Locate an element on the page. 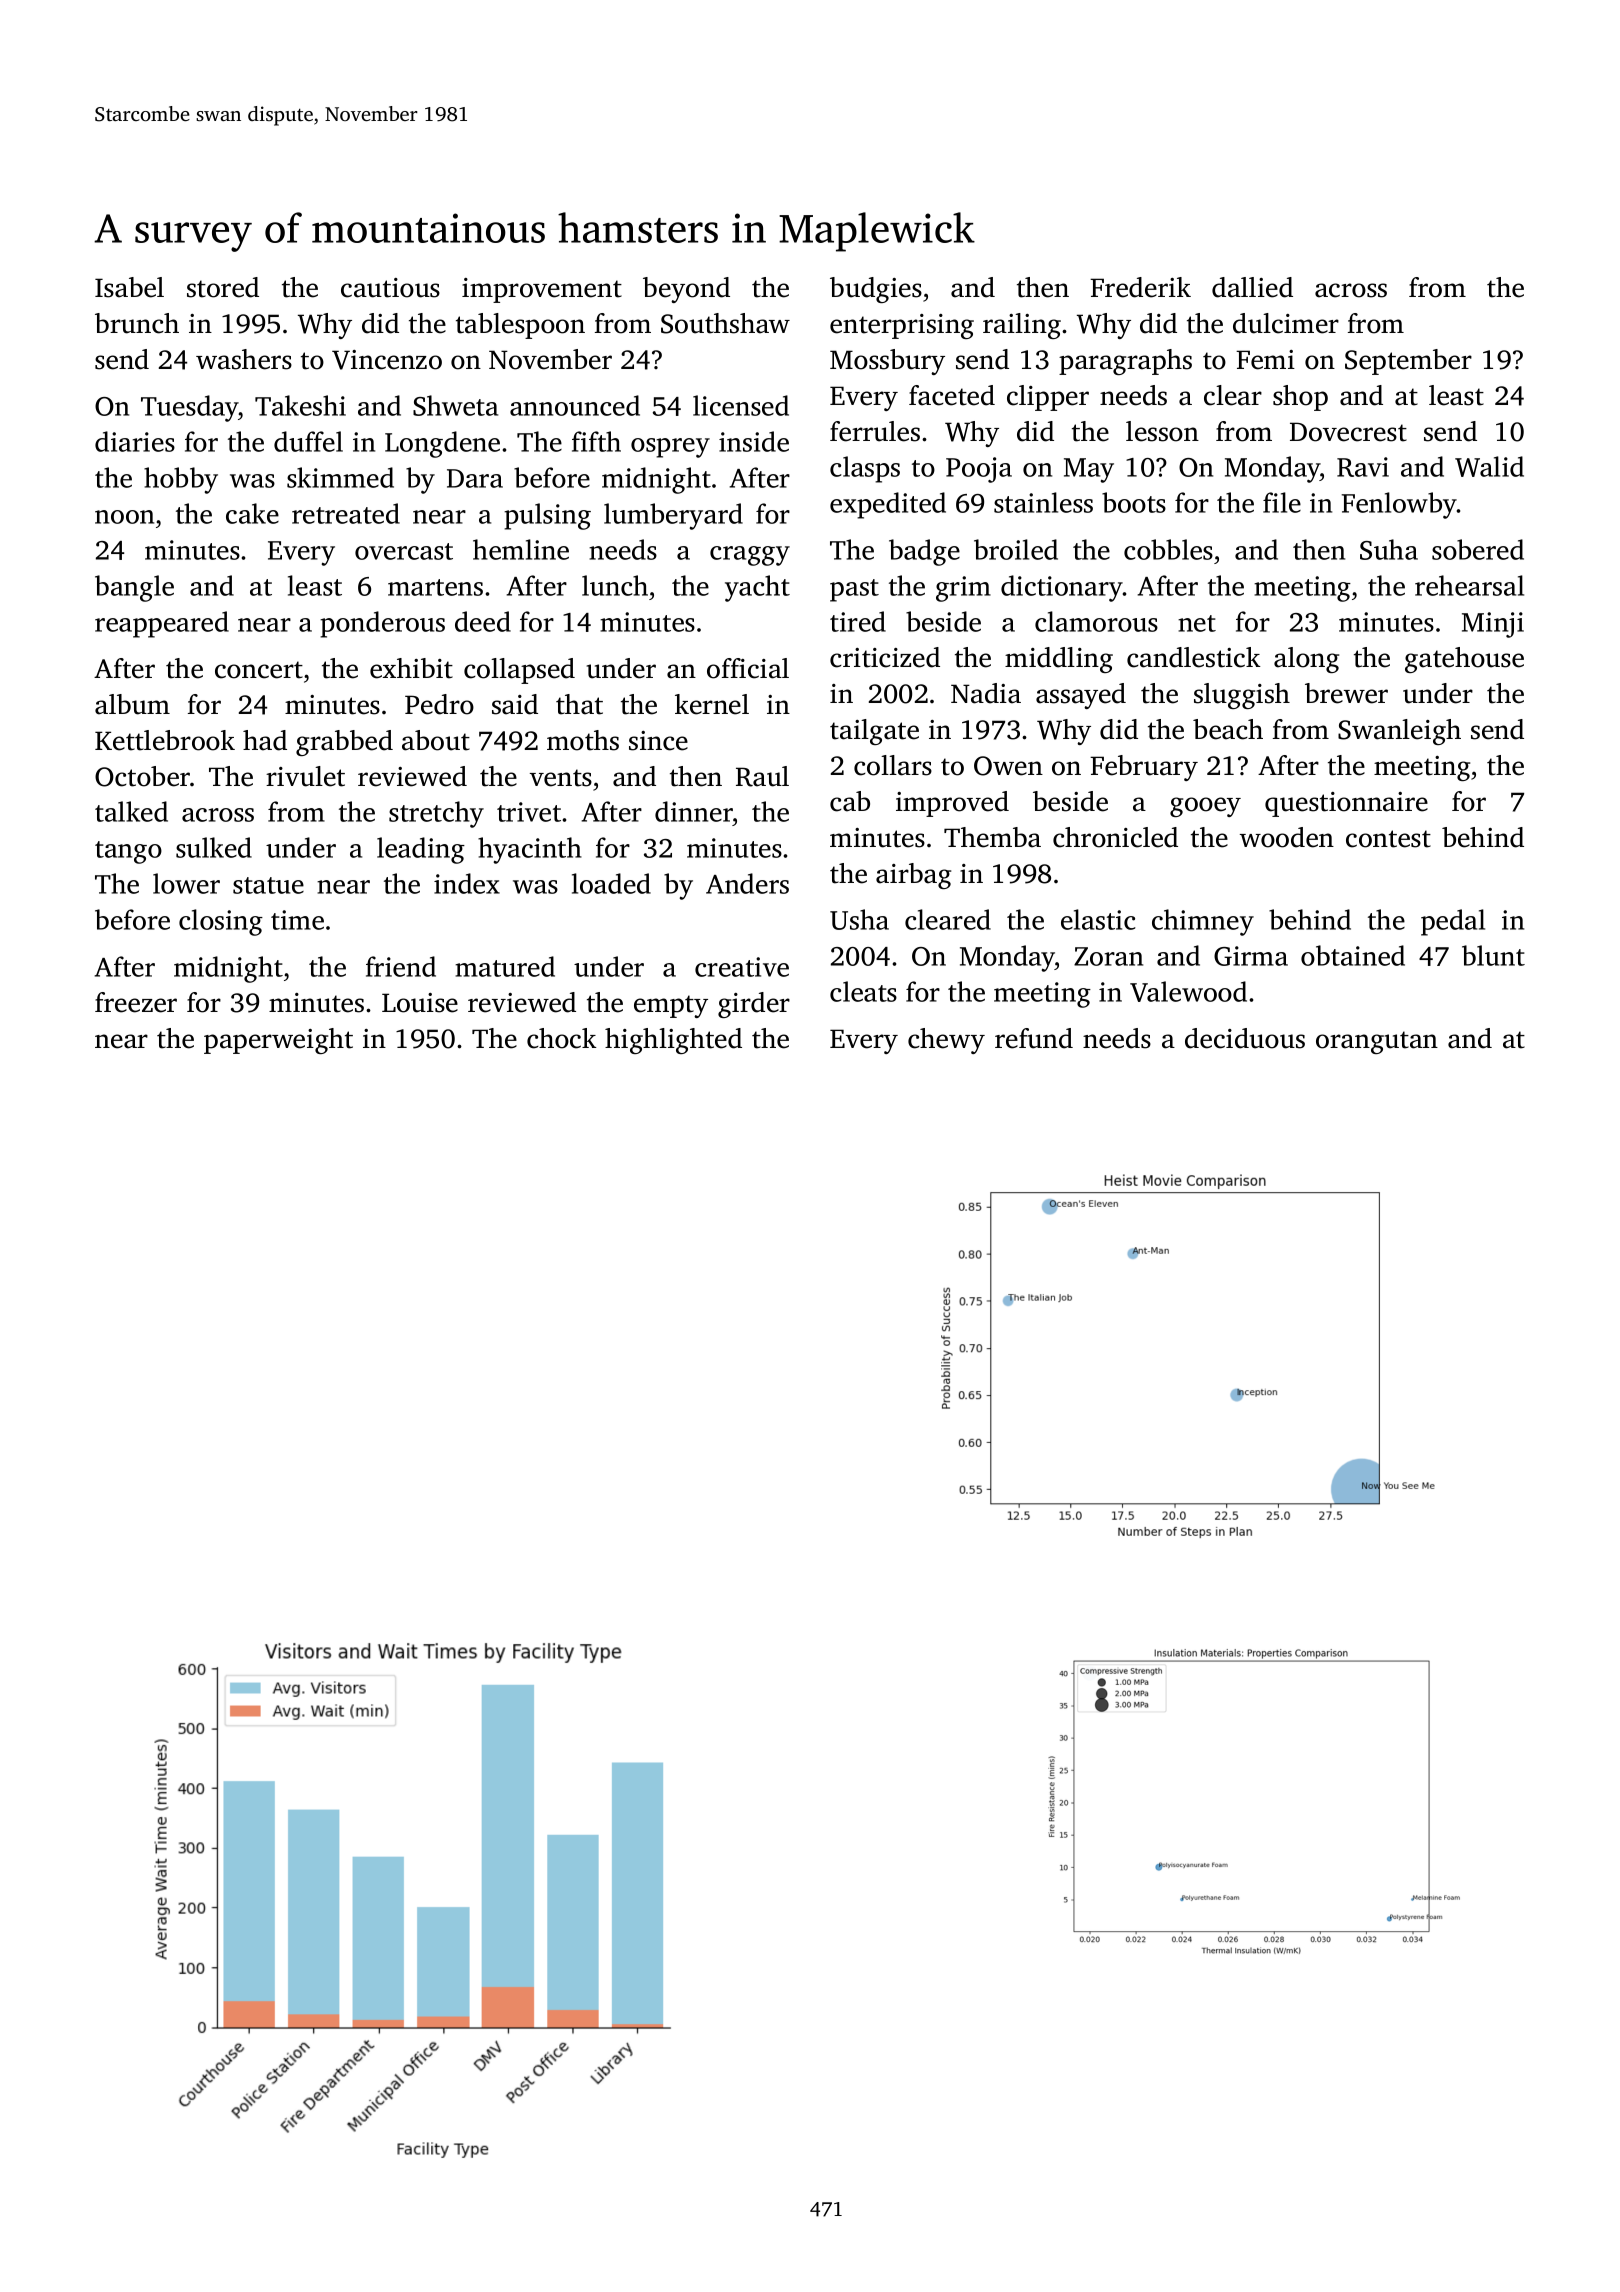 This document has width=1620, height=2292. Walid is located at coordinates (1489, 466).
